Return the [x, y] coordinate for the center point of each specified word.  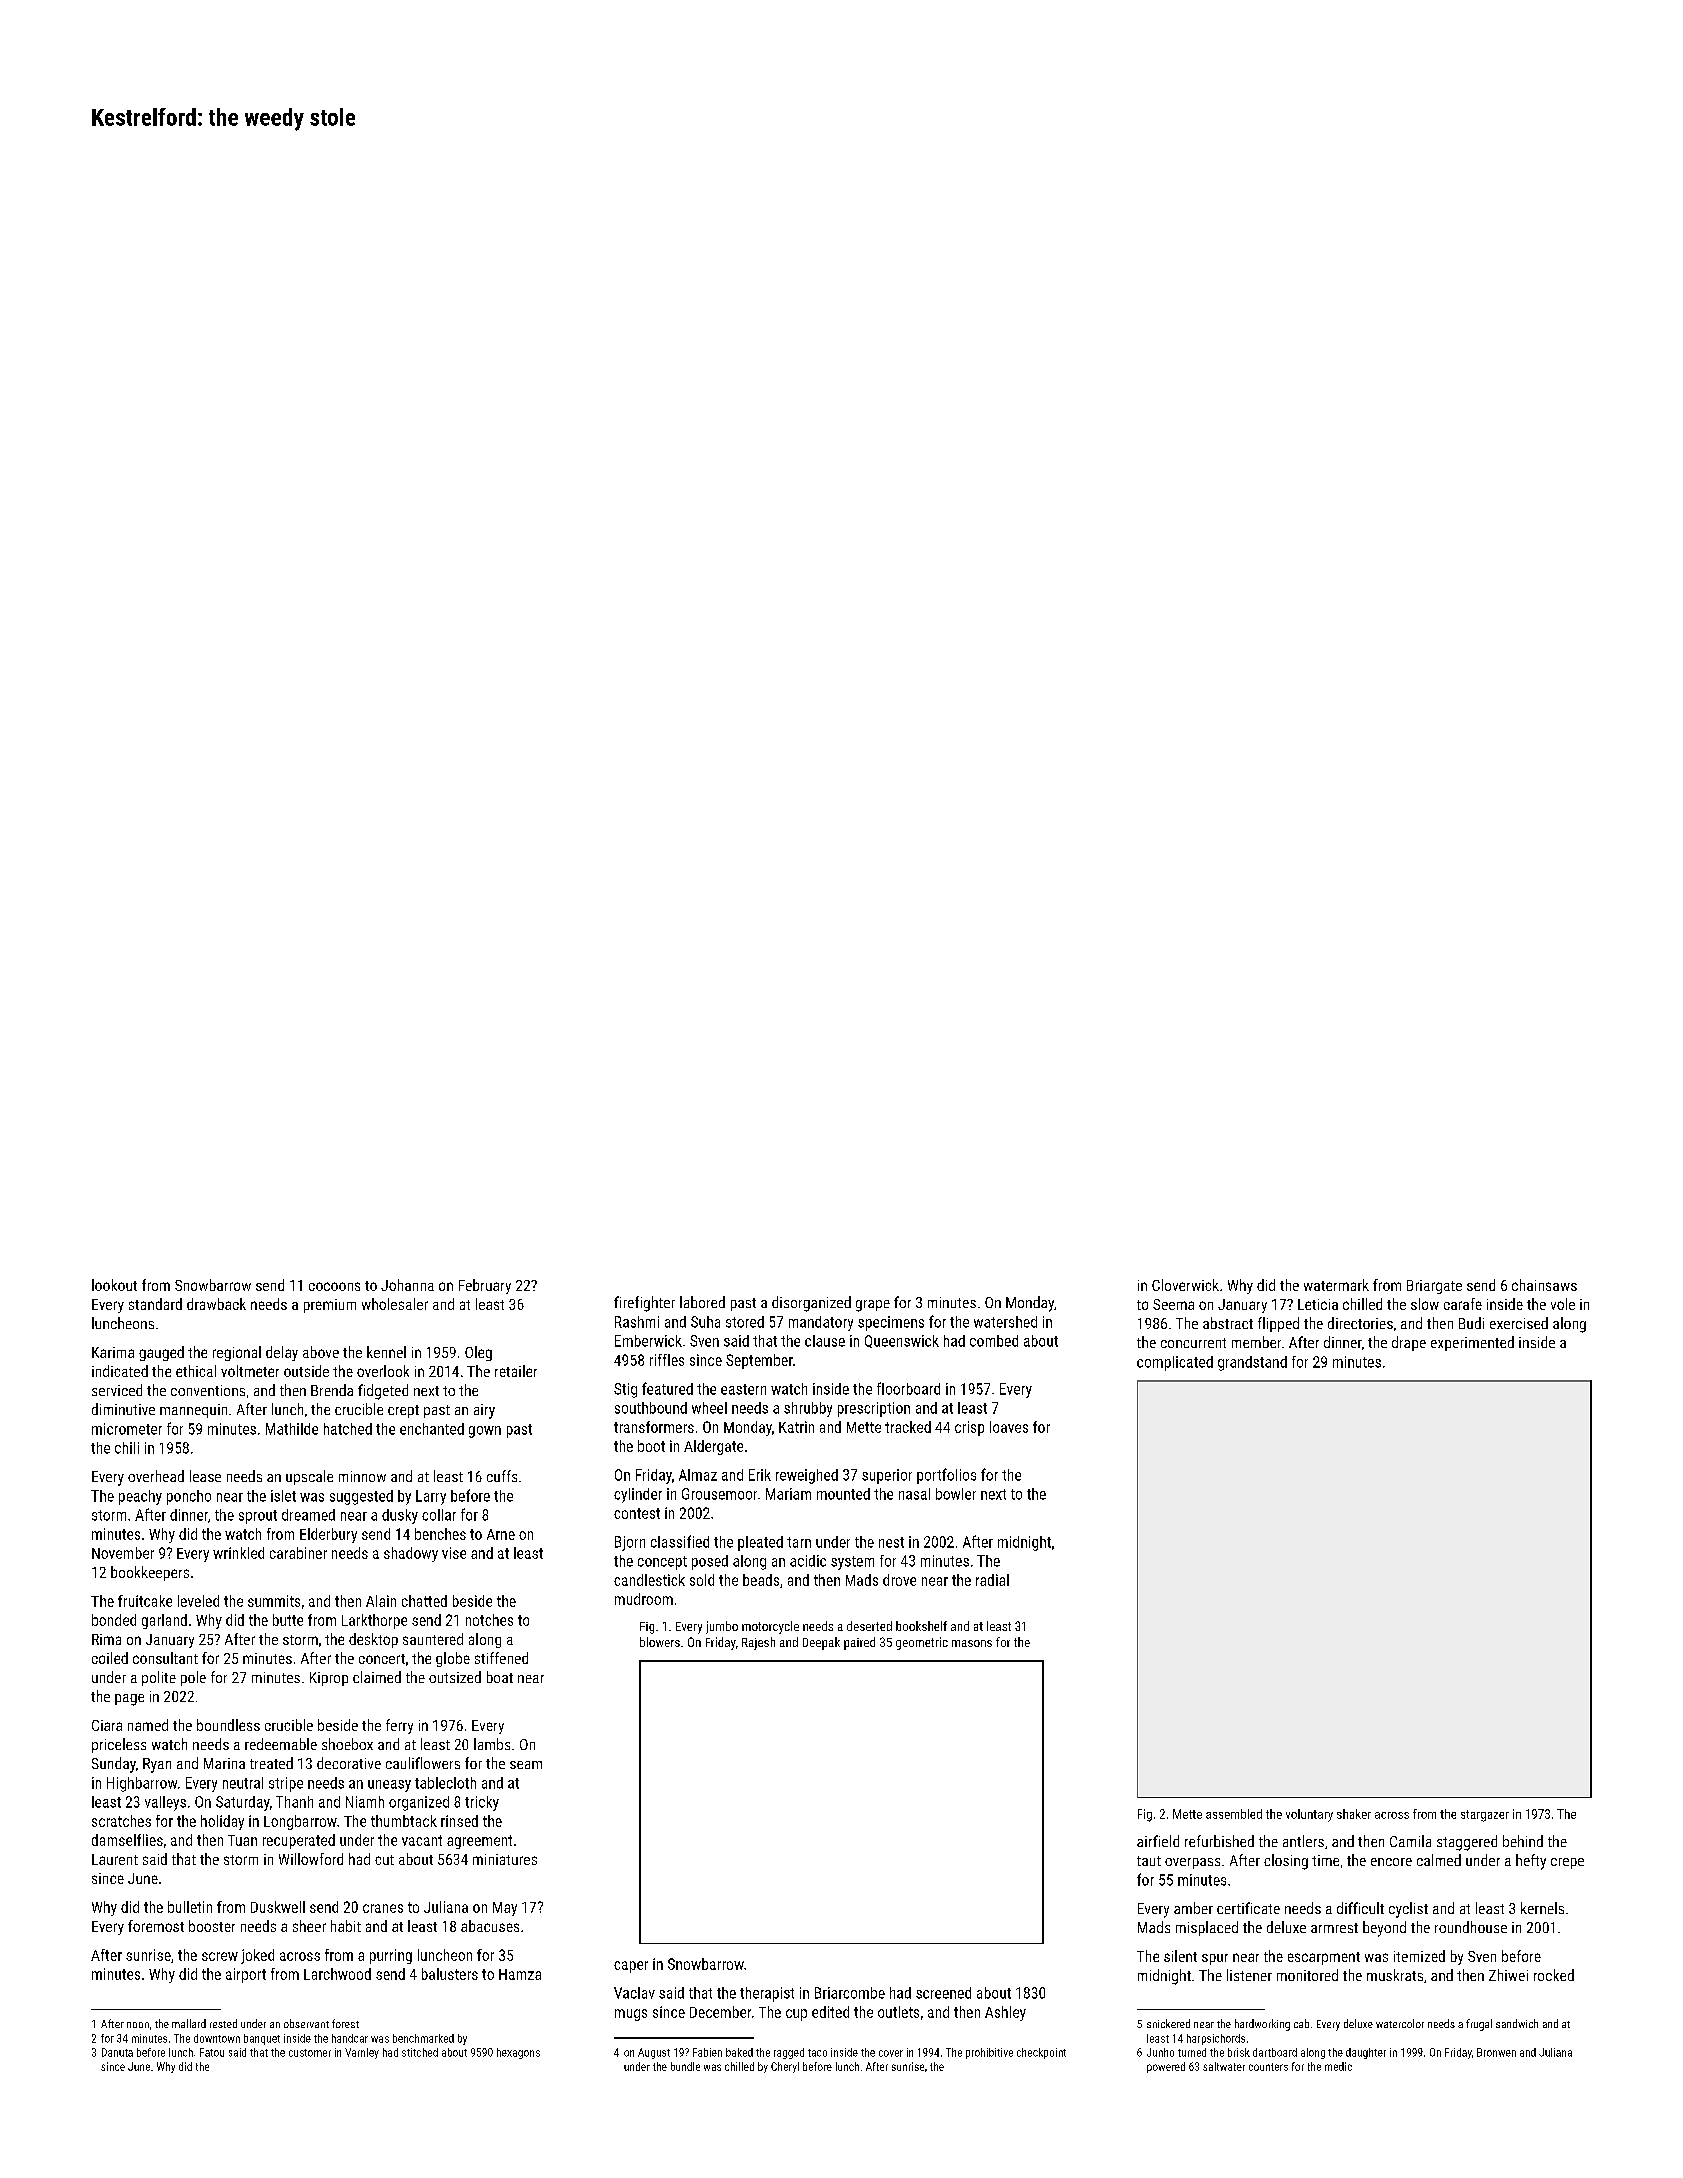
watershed [1005, 1322]
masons [972, 1643]
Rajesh [758, 1643]
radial [992, 1580]
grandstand [1252, 1363]
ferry [399, 1726]
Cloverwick [1185, 1285]
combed [994, 1341]
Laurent [115, 1859]
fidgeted [383, 1392]
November [123, 1553]
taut [1149, 1861]
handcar [350, 2038]
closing [1286, 1862]
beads [761, 1580]
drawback [216, 1304]
